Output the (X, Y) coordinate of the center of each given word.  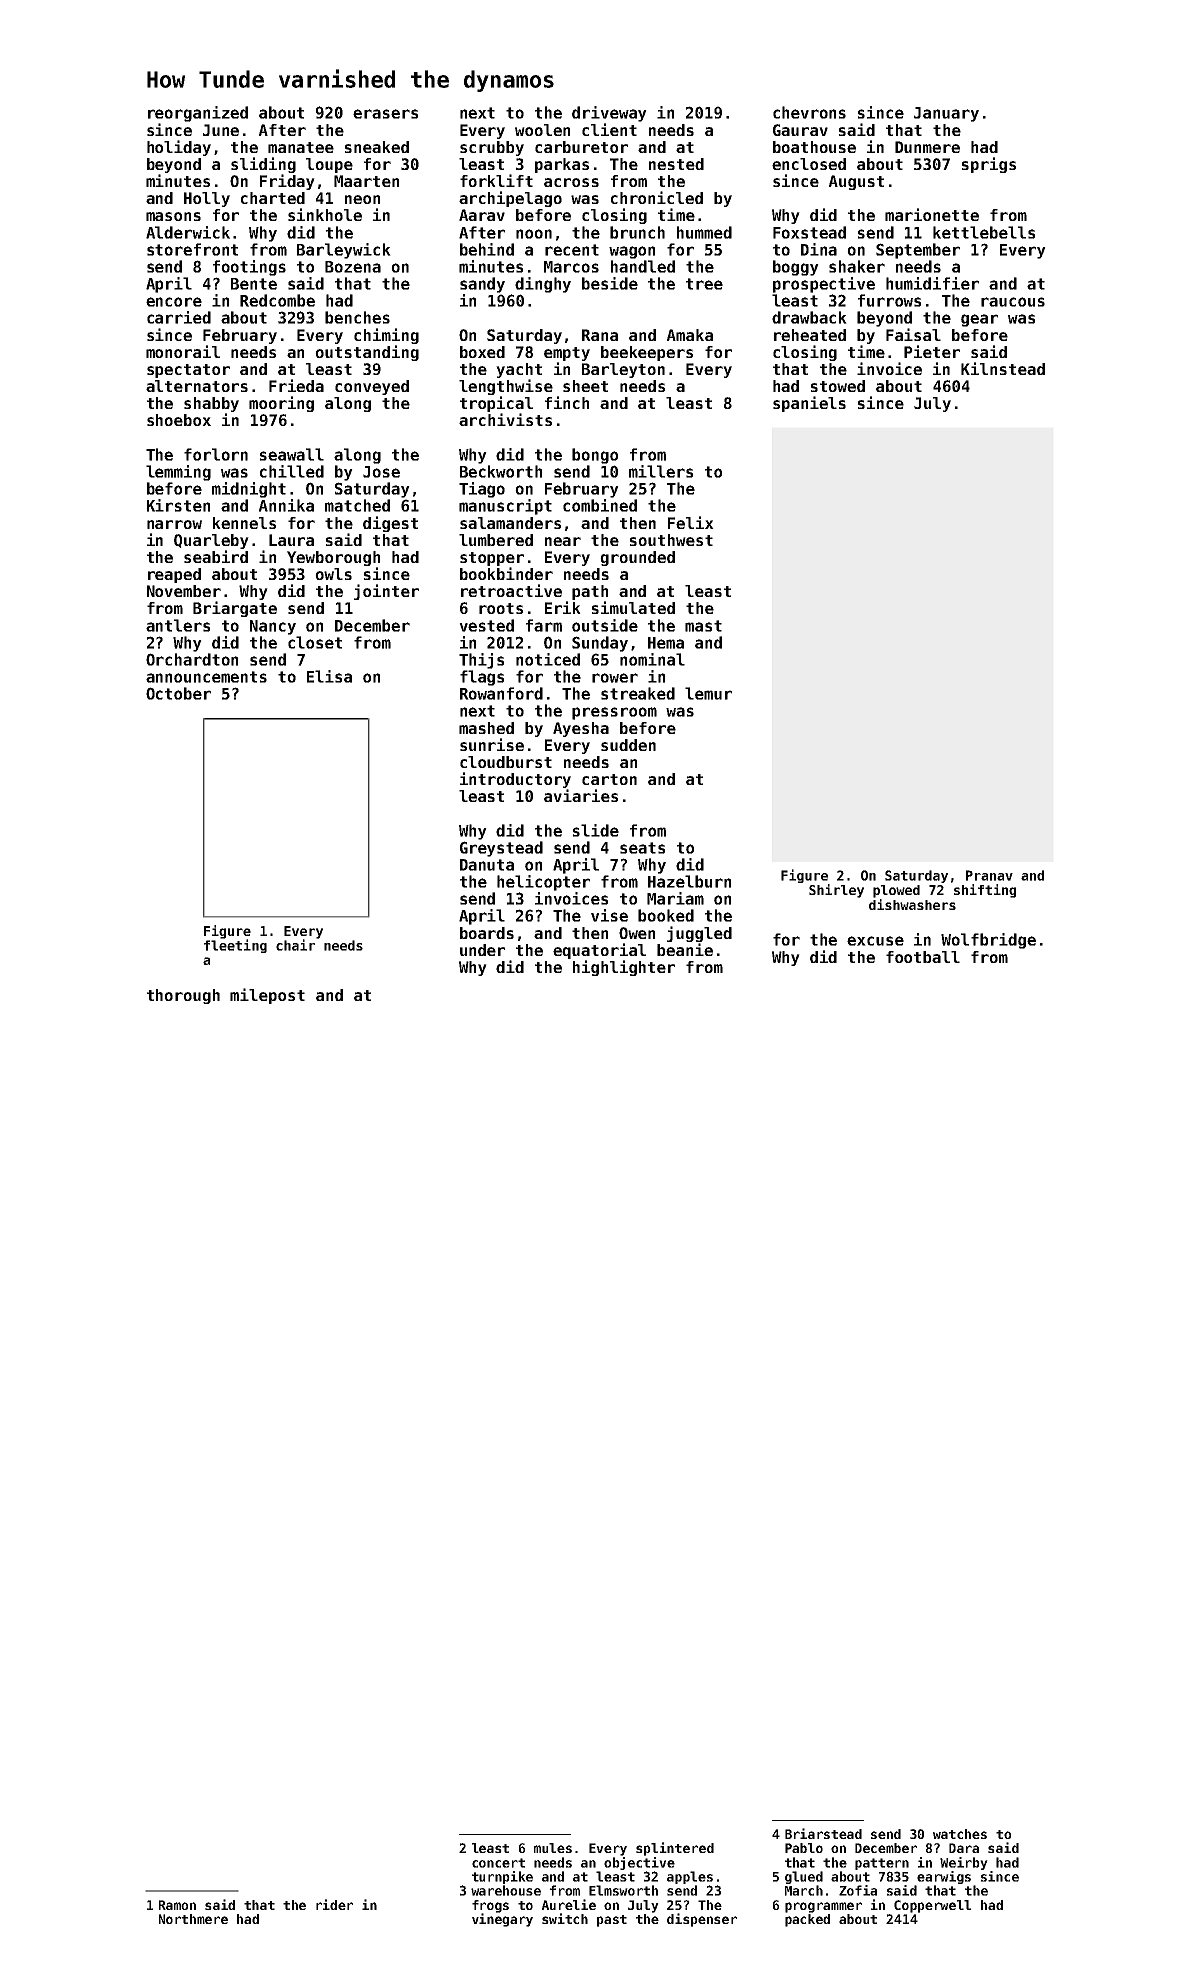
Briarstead (823, 1833)
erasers (385, 114)
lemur (708, 693)
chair (295, 945)
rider (334, 1904)
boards (487, 933)
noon (534, 234)
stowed (838, 386)
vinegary (502, 1920)
